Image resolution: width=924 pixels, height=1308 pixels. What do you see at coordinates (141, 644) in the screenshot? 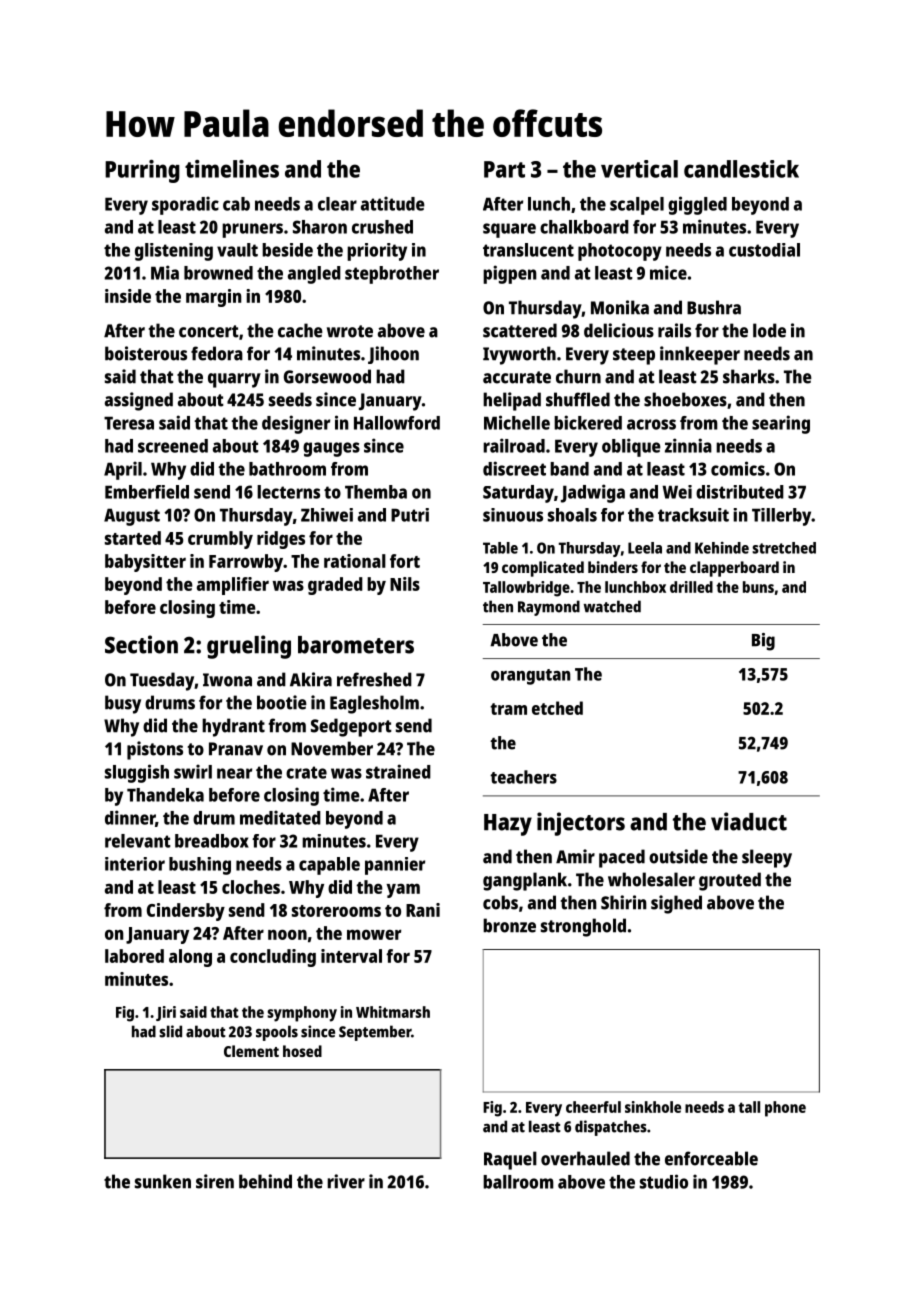
I see `Section` at bounding box center [141, 644].
